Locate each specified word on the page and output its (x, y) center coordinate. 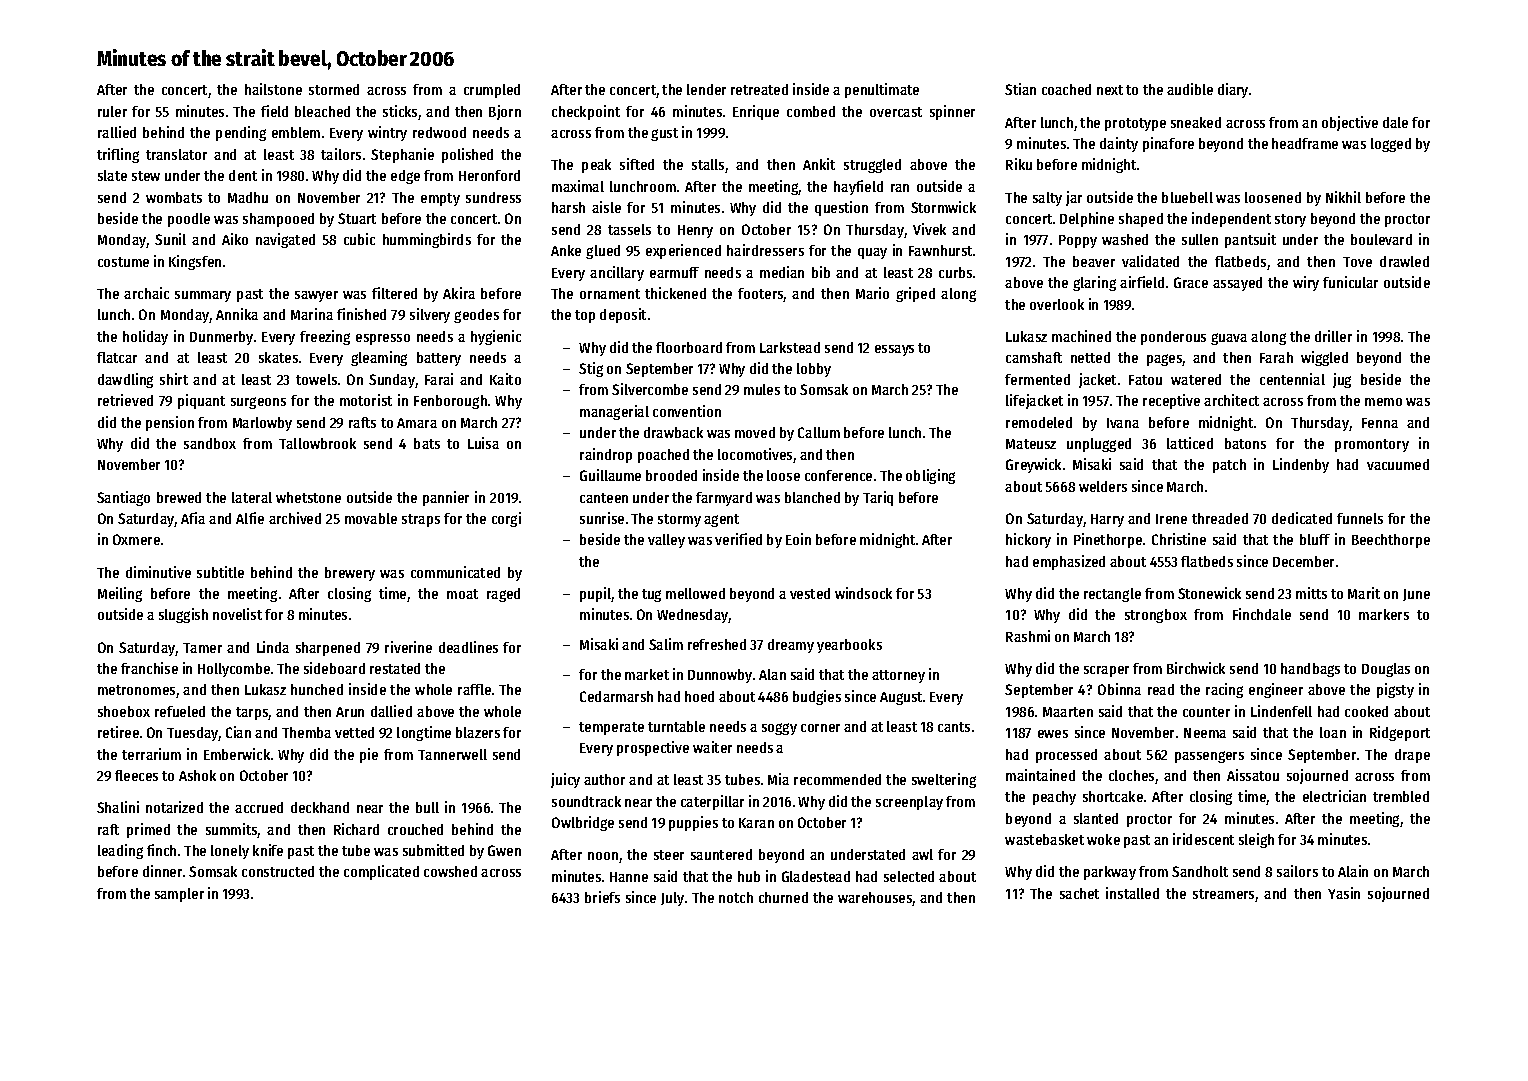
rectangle (1112, 595)
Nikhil (1343, 197)
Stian (1020, 89)
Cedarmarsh (616, 696)
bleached (322, 111)
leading (120, 851)
